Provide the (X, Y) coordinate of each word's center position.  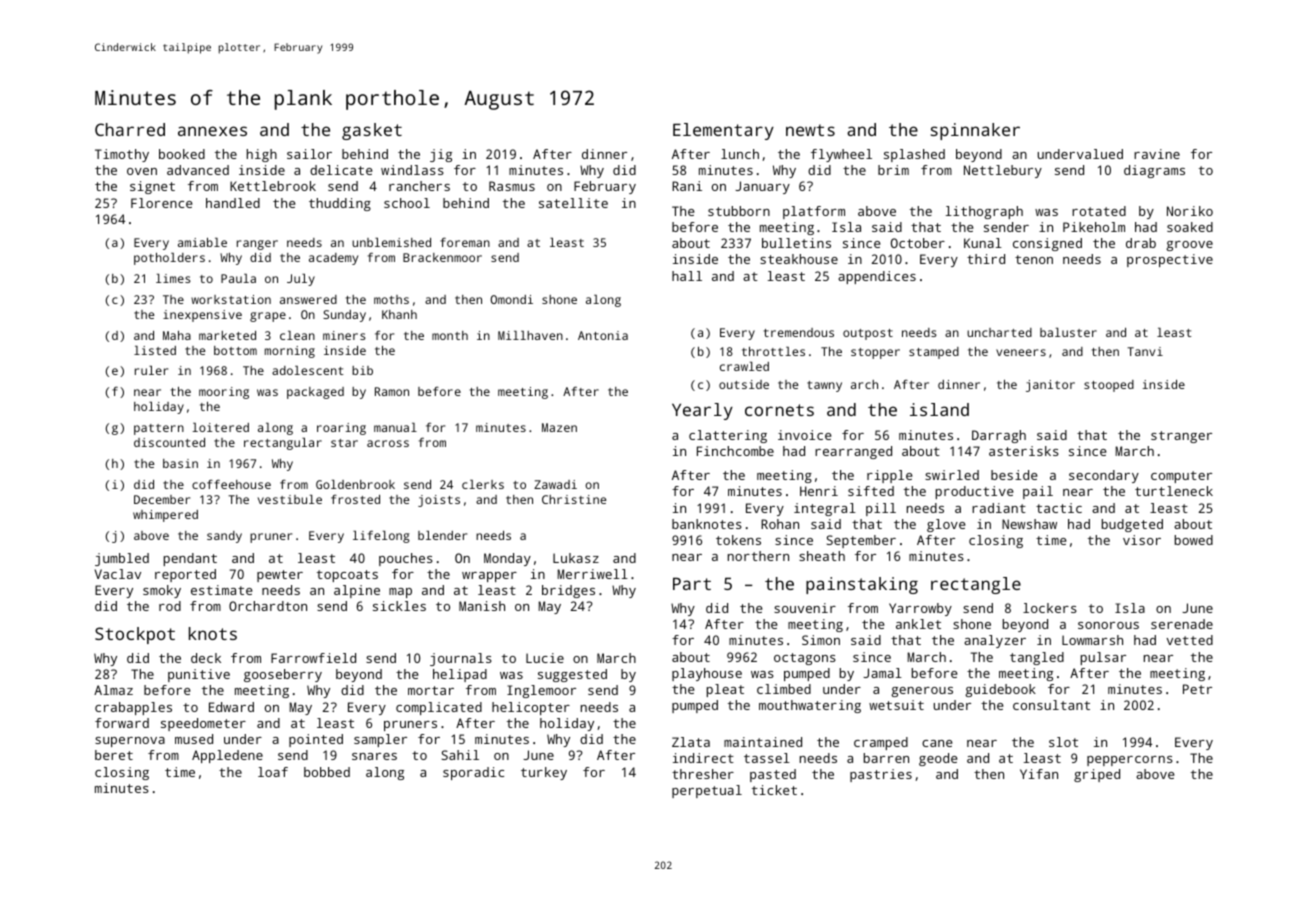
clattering (728, 436)
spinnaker (975, 131)
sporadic (473, 773)
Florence (161, 203)
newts (810, 130)
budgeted (1132, 525)
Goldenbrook (355, 484)
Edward (231, 707)
